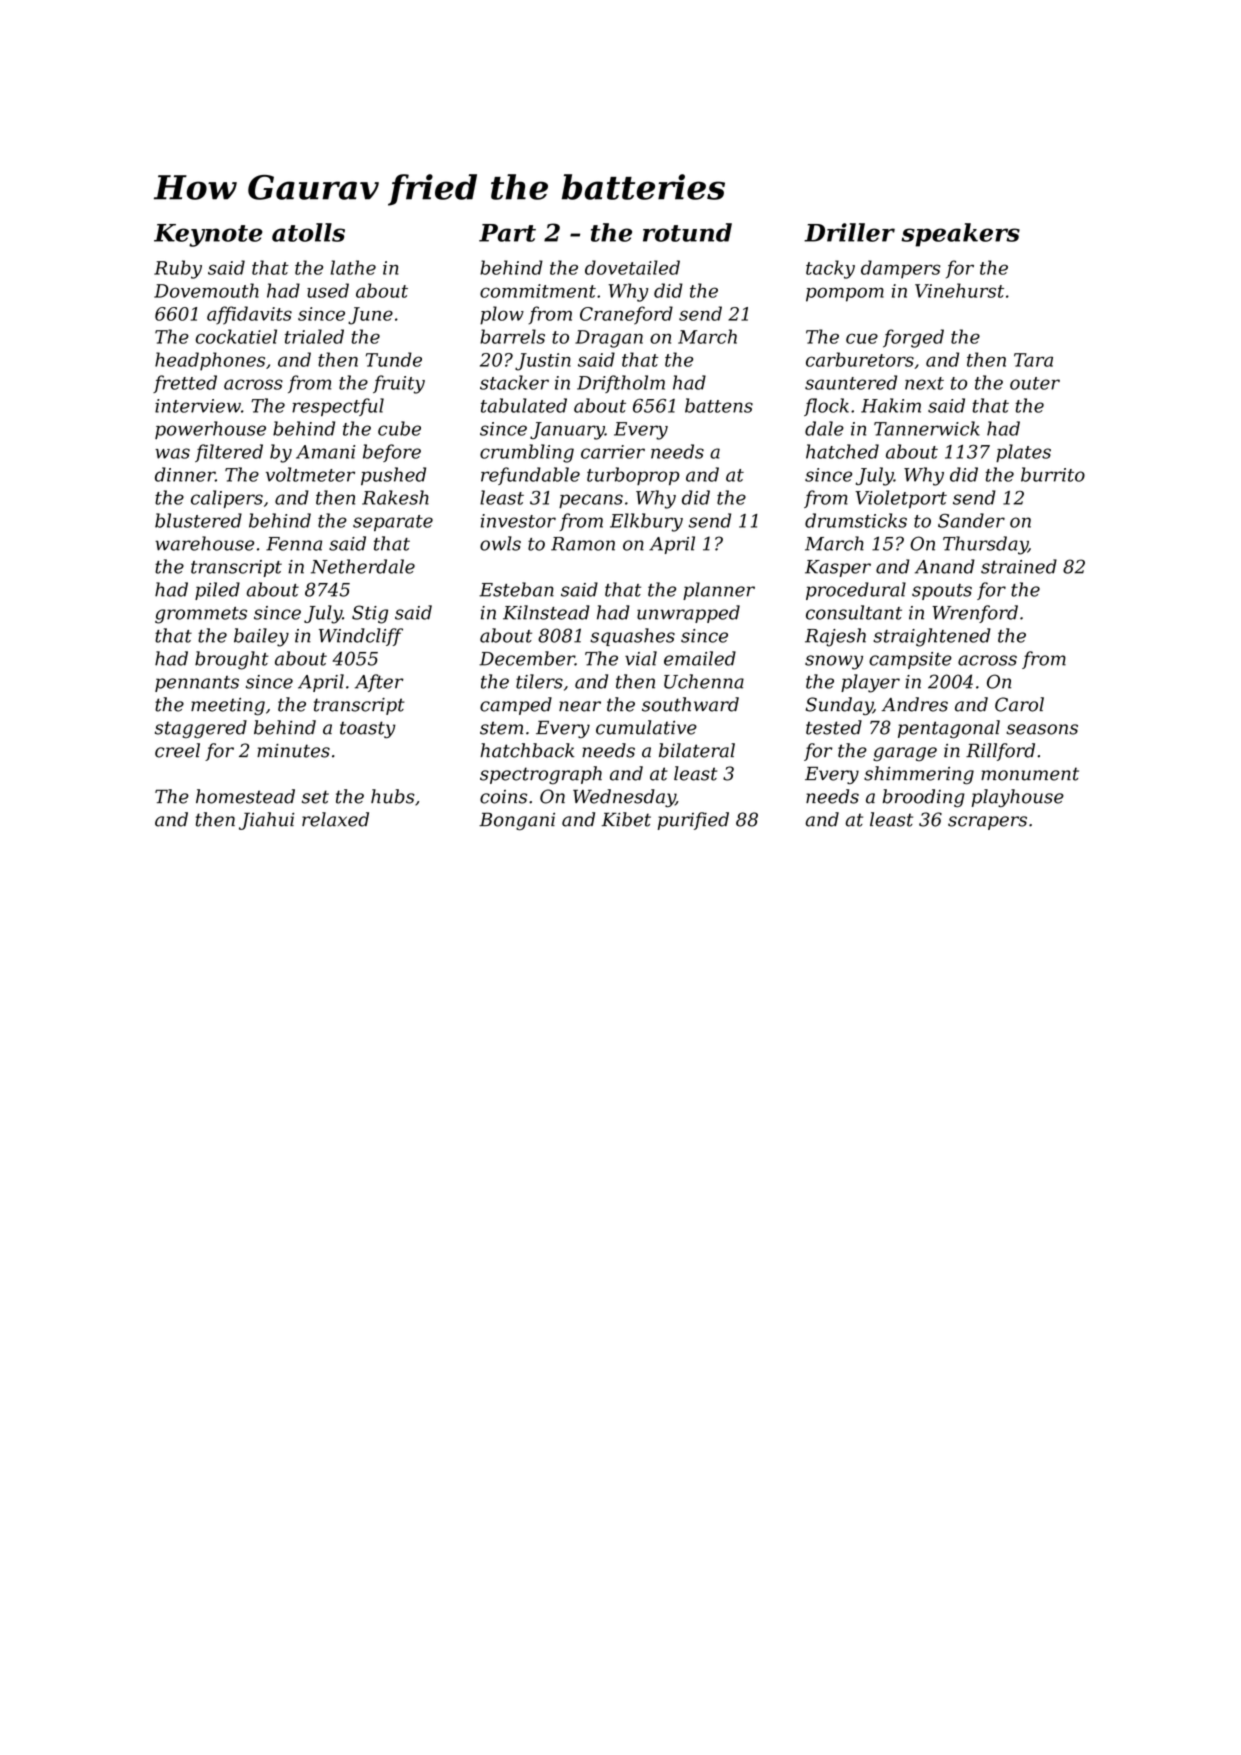 This page has width=1241, height=1755. Describe the element at coordinates (177, 750) in the page. I see `creel` at that location.
